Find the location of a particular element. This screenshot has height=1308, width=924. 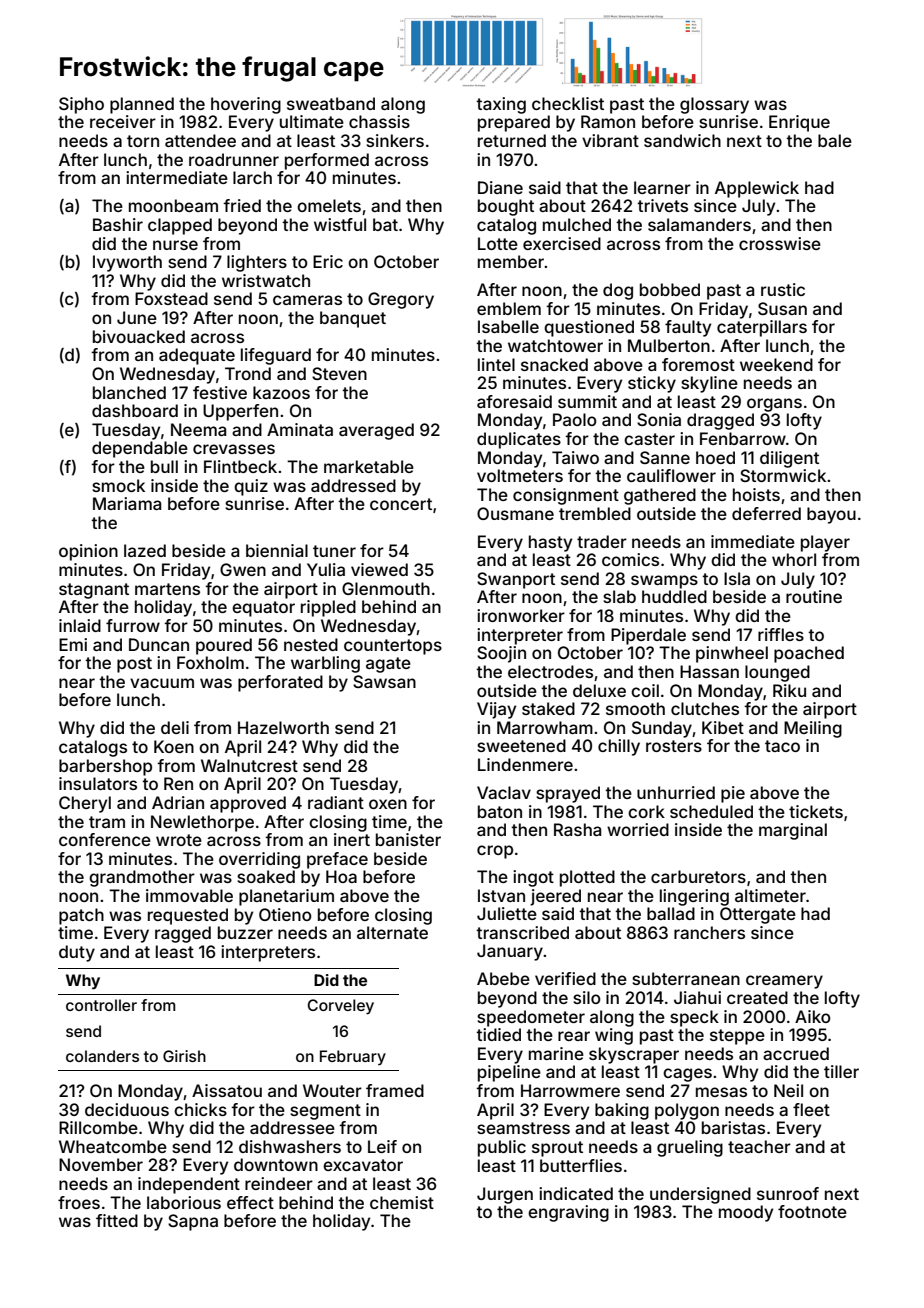

glossary is located at coordinates (714, 105).
